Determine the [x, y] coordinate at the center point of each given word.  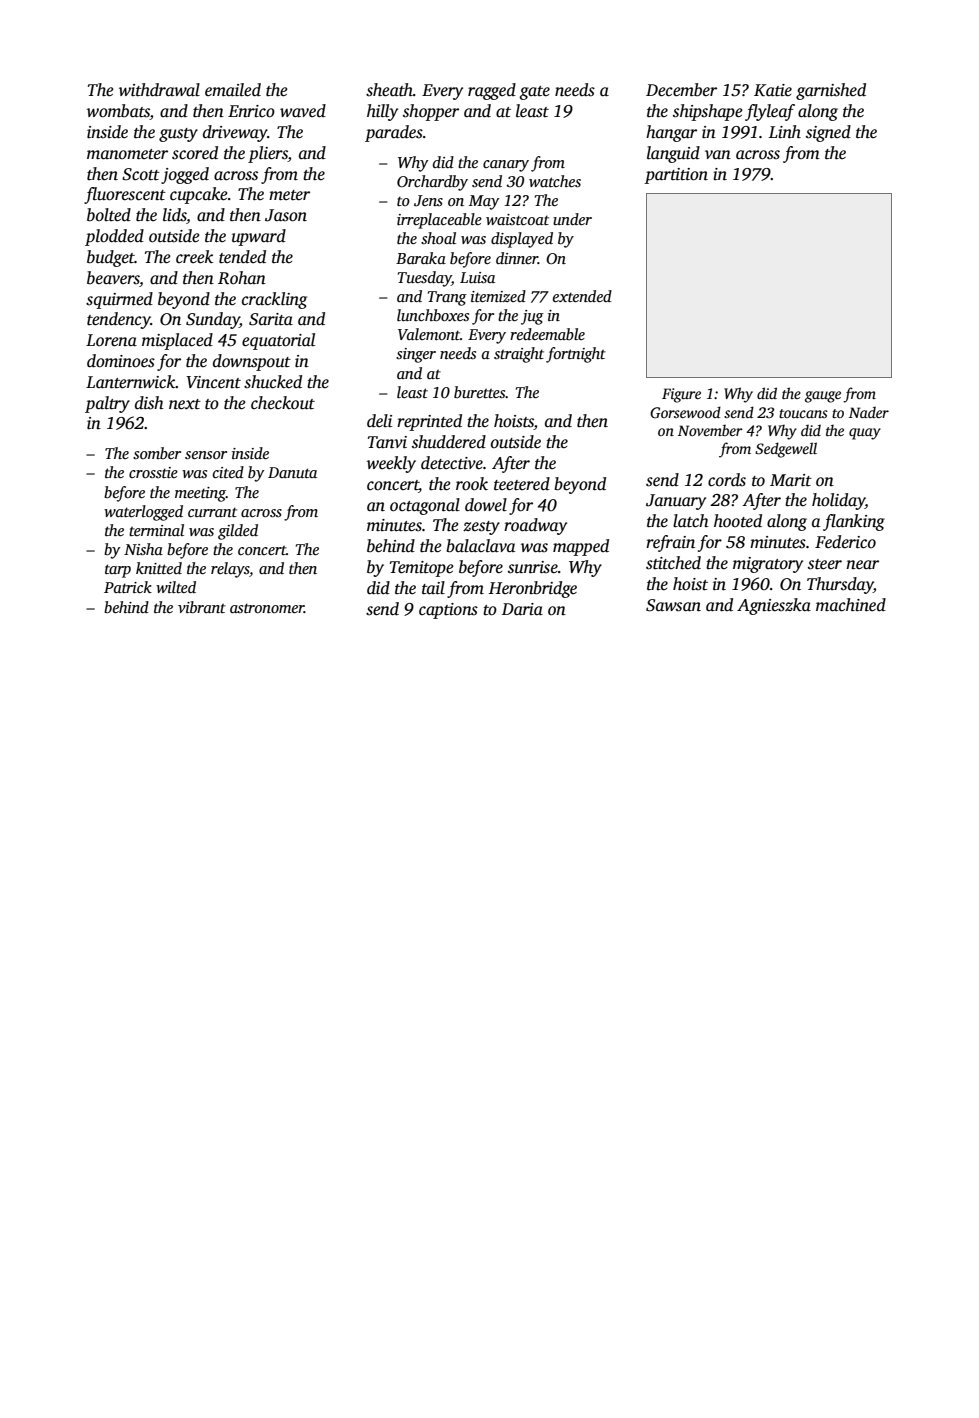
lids [175, 216]
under [572, 219]
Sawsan [673, 605]
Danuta [292, 472]
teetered [522, 484]
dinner [517, 258]
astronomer [267, 608]
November [710, 430]
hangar [671, 133]
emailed [233, 90]
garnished [831, 91]
